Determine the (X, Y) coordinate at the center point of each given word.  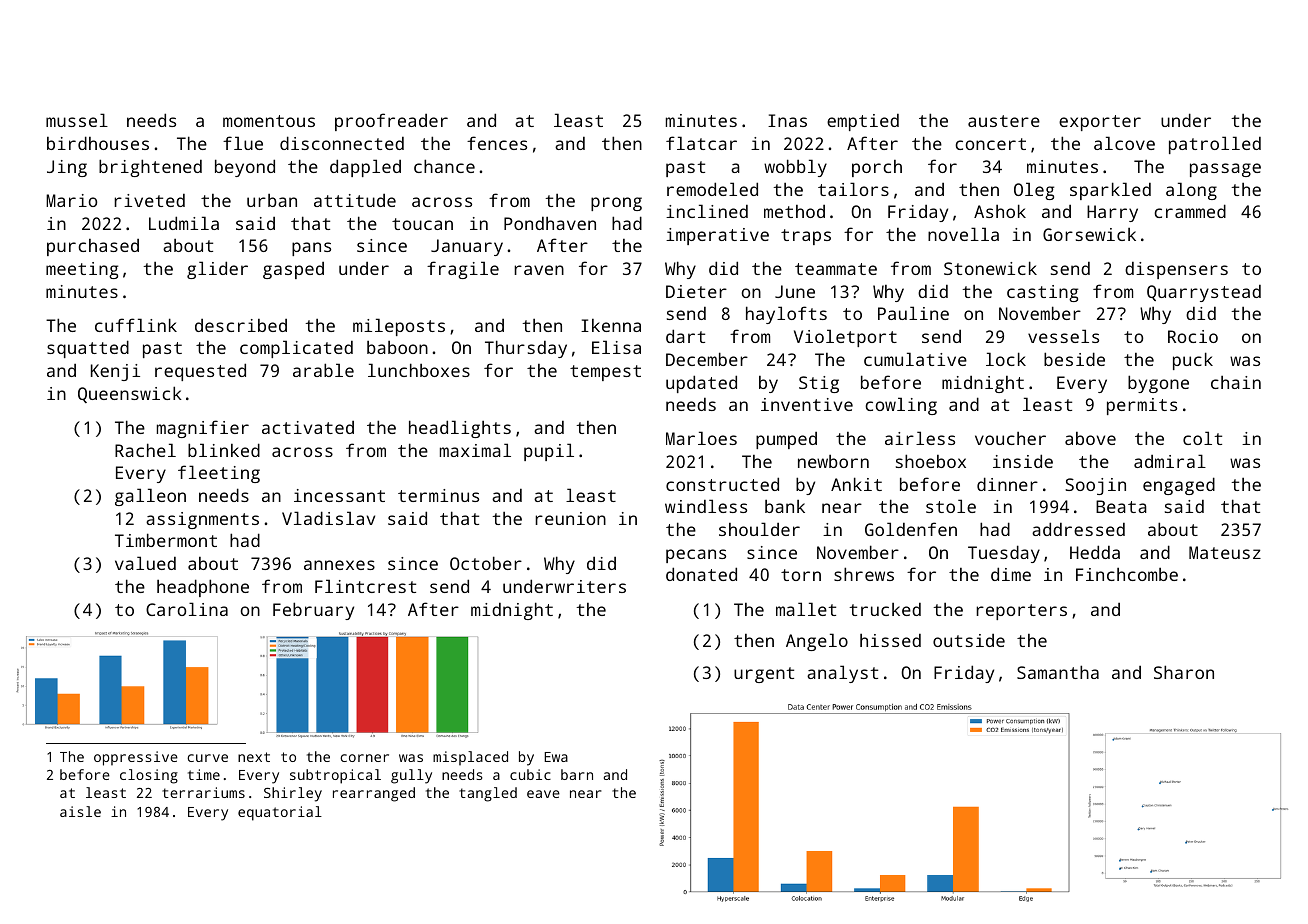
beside (1074, 359)
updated (701, 384)
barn (577, 774)
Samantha (1058, 672)
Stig (819, 384)
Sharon (1184, 672)
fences (497, 143)
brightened (150, 168)
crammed (1190, 211)
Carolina (187, 609)
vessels (1063, 336)
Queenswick (130, 394)
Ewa (556, 757)
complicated (296, 349)
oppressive (136, 758)
